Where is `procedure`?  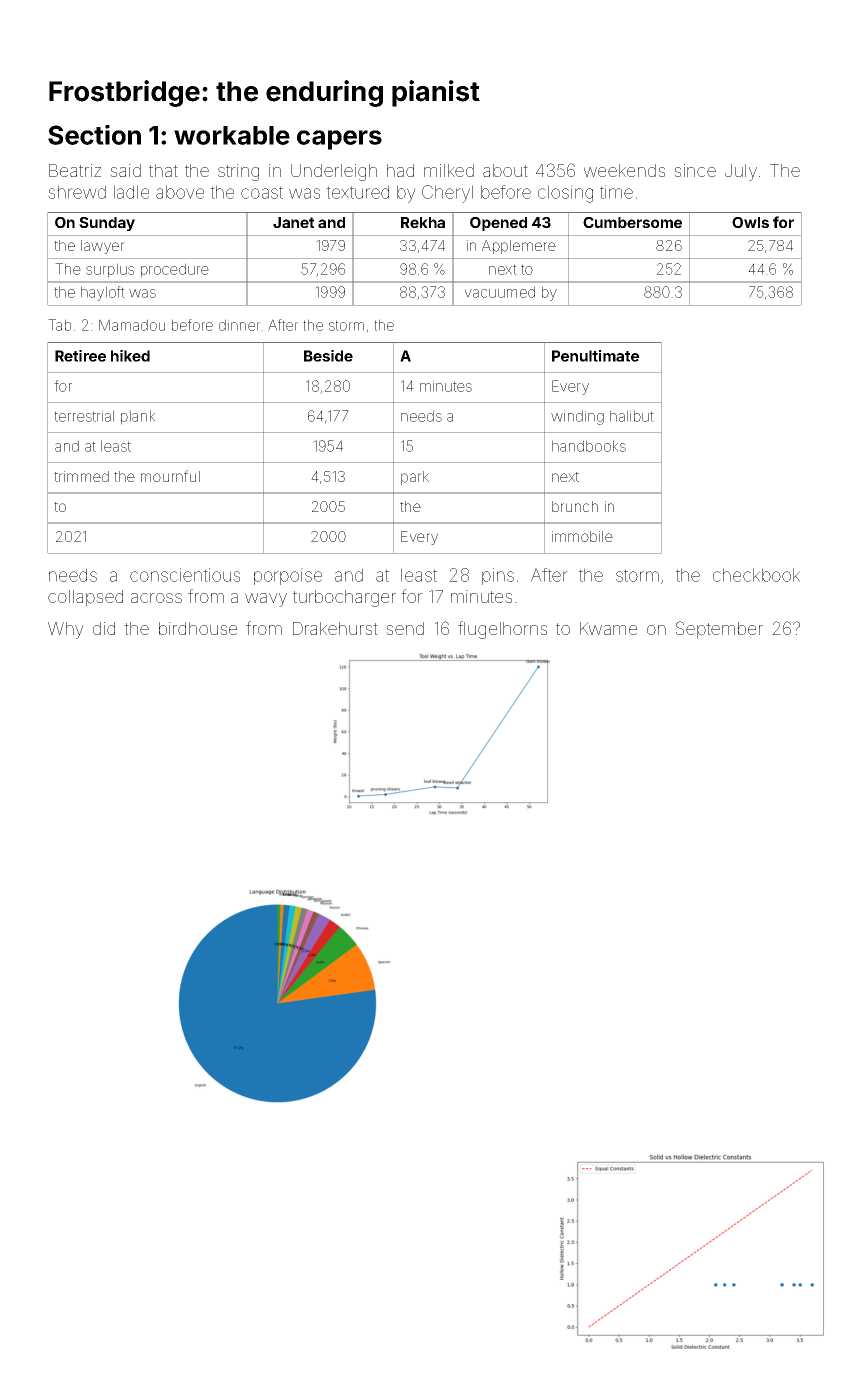
procedure is located at coordinates (175, 270).
